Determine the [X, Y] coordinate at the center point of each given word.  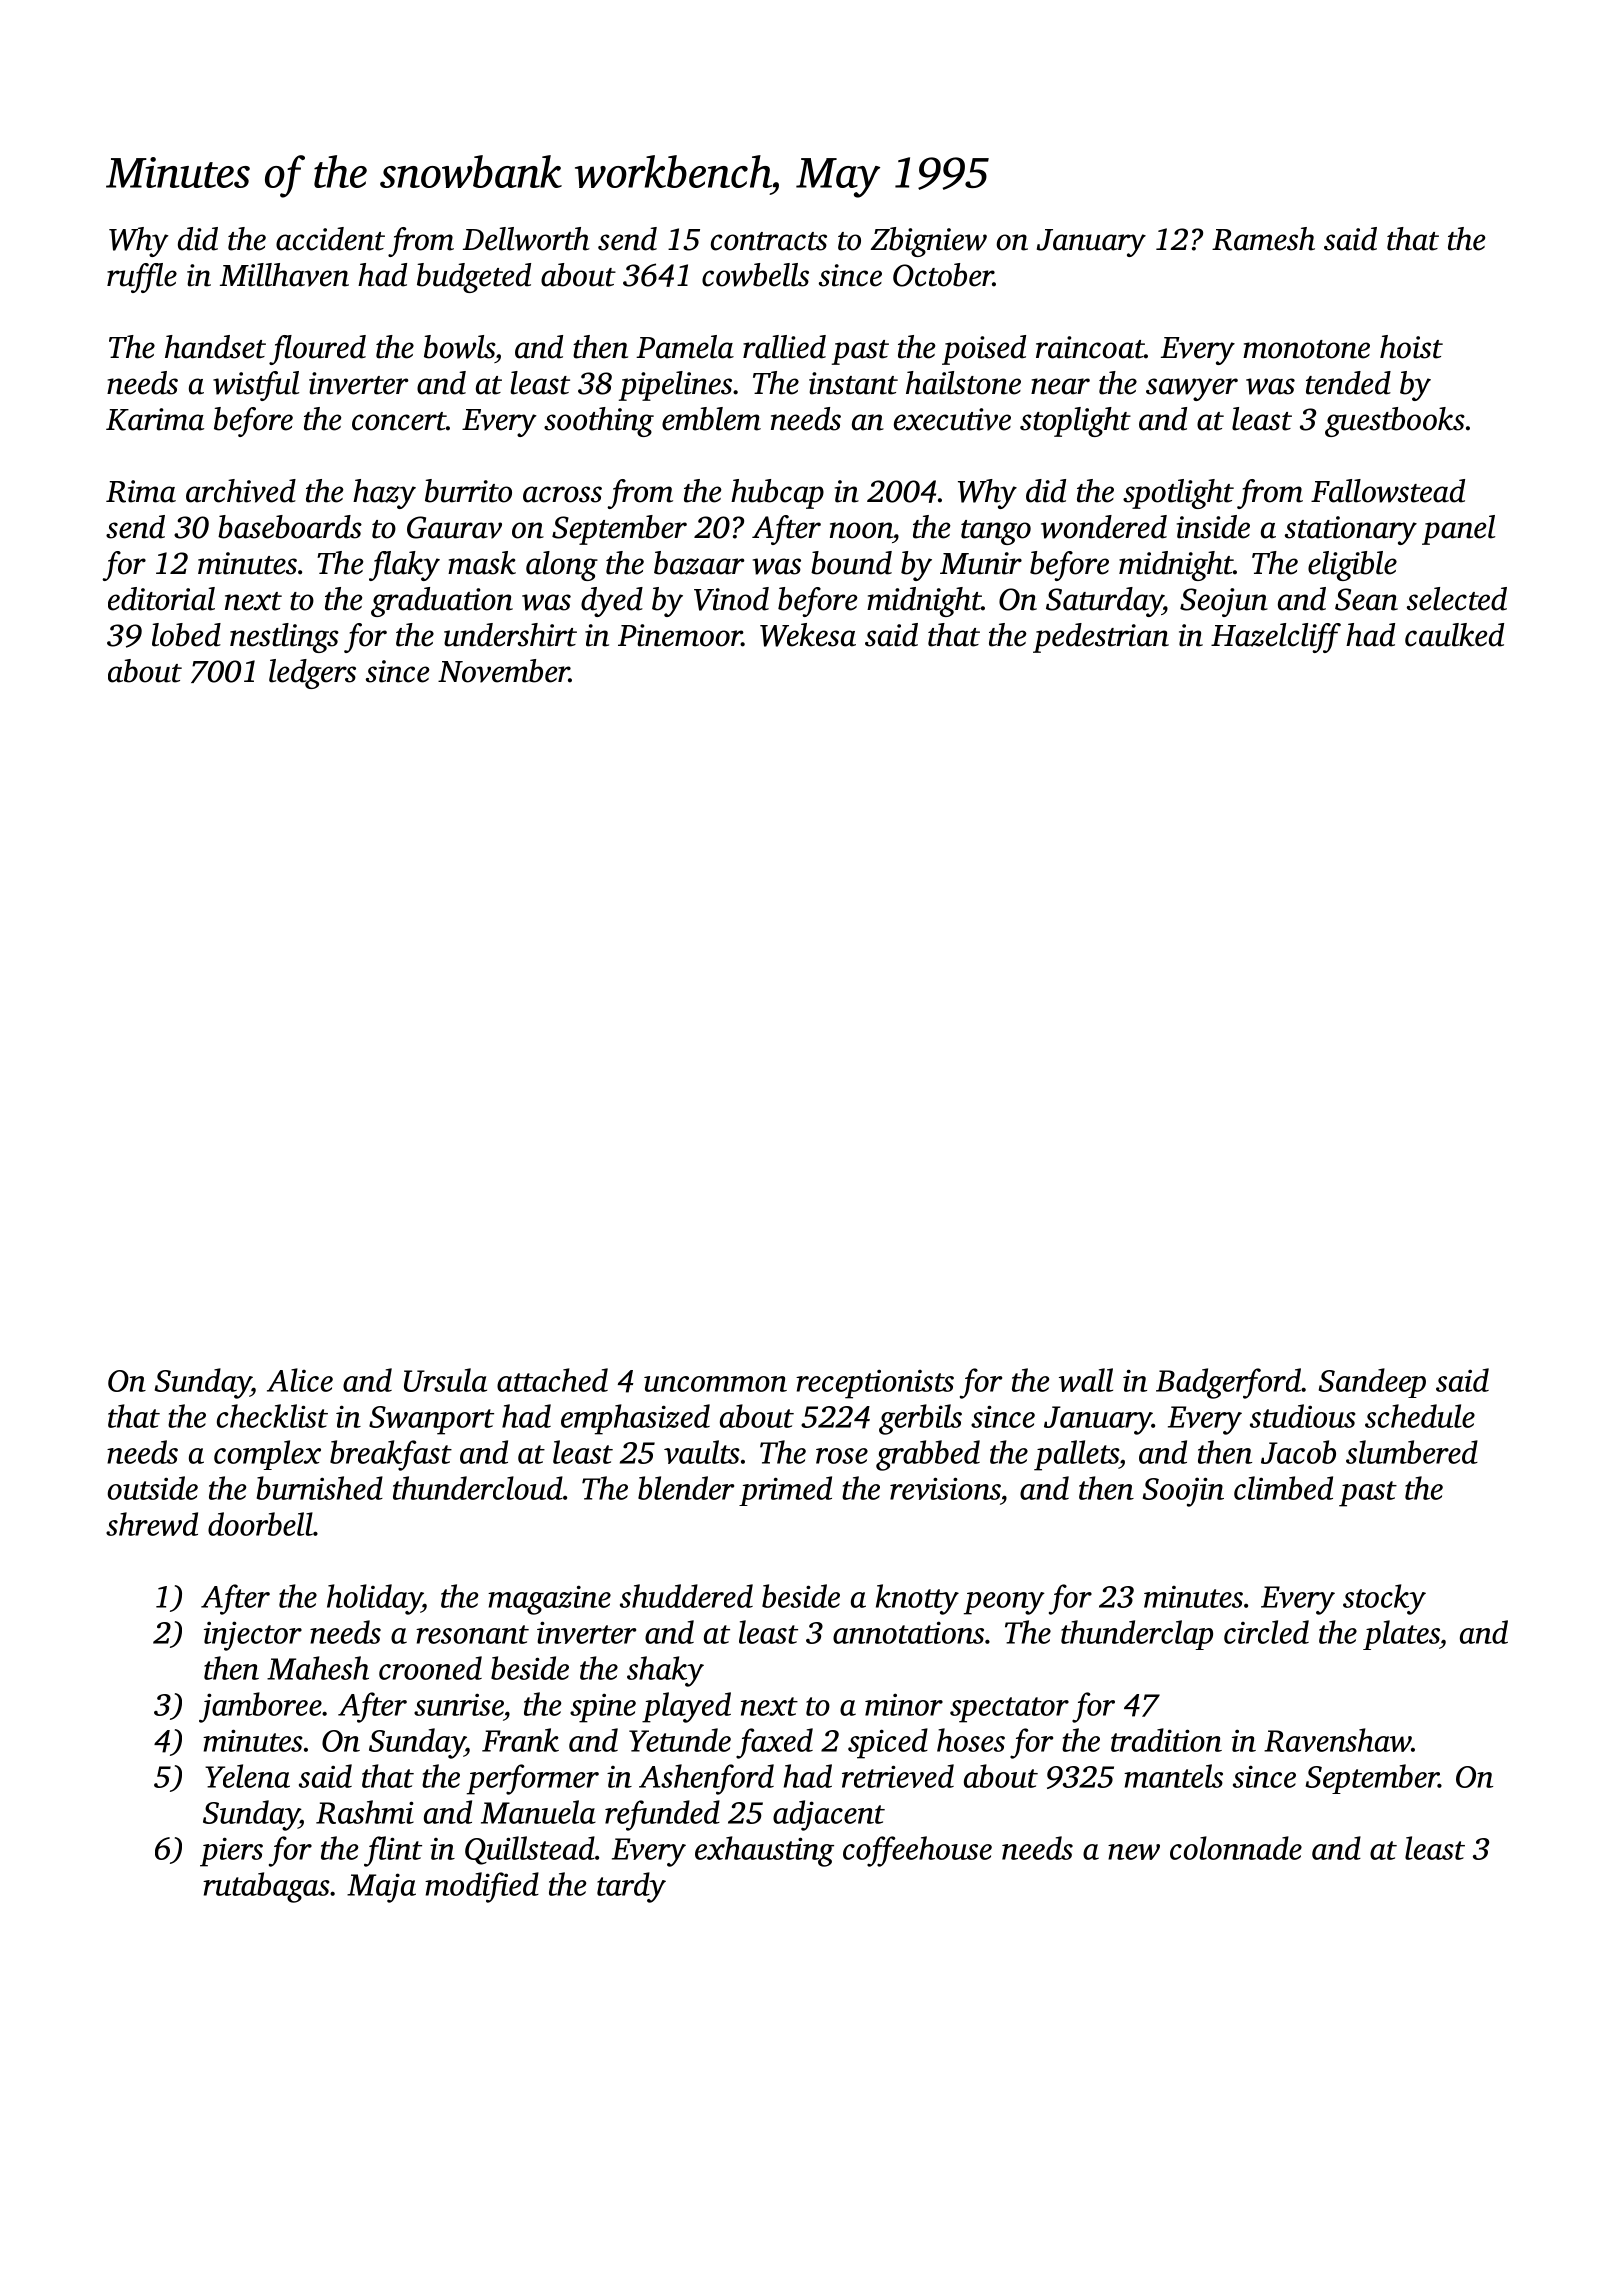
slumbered [1412, 1452]
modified [482, 1887]
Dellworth [526, 239]
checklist [272, 1416]
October [943, 275]
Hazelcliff [1276, 638]
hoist [1411, 347]
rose [842, 1456]
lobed [186, 635]
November [503, 671]
